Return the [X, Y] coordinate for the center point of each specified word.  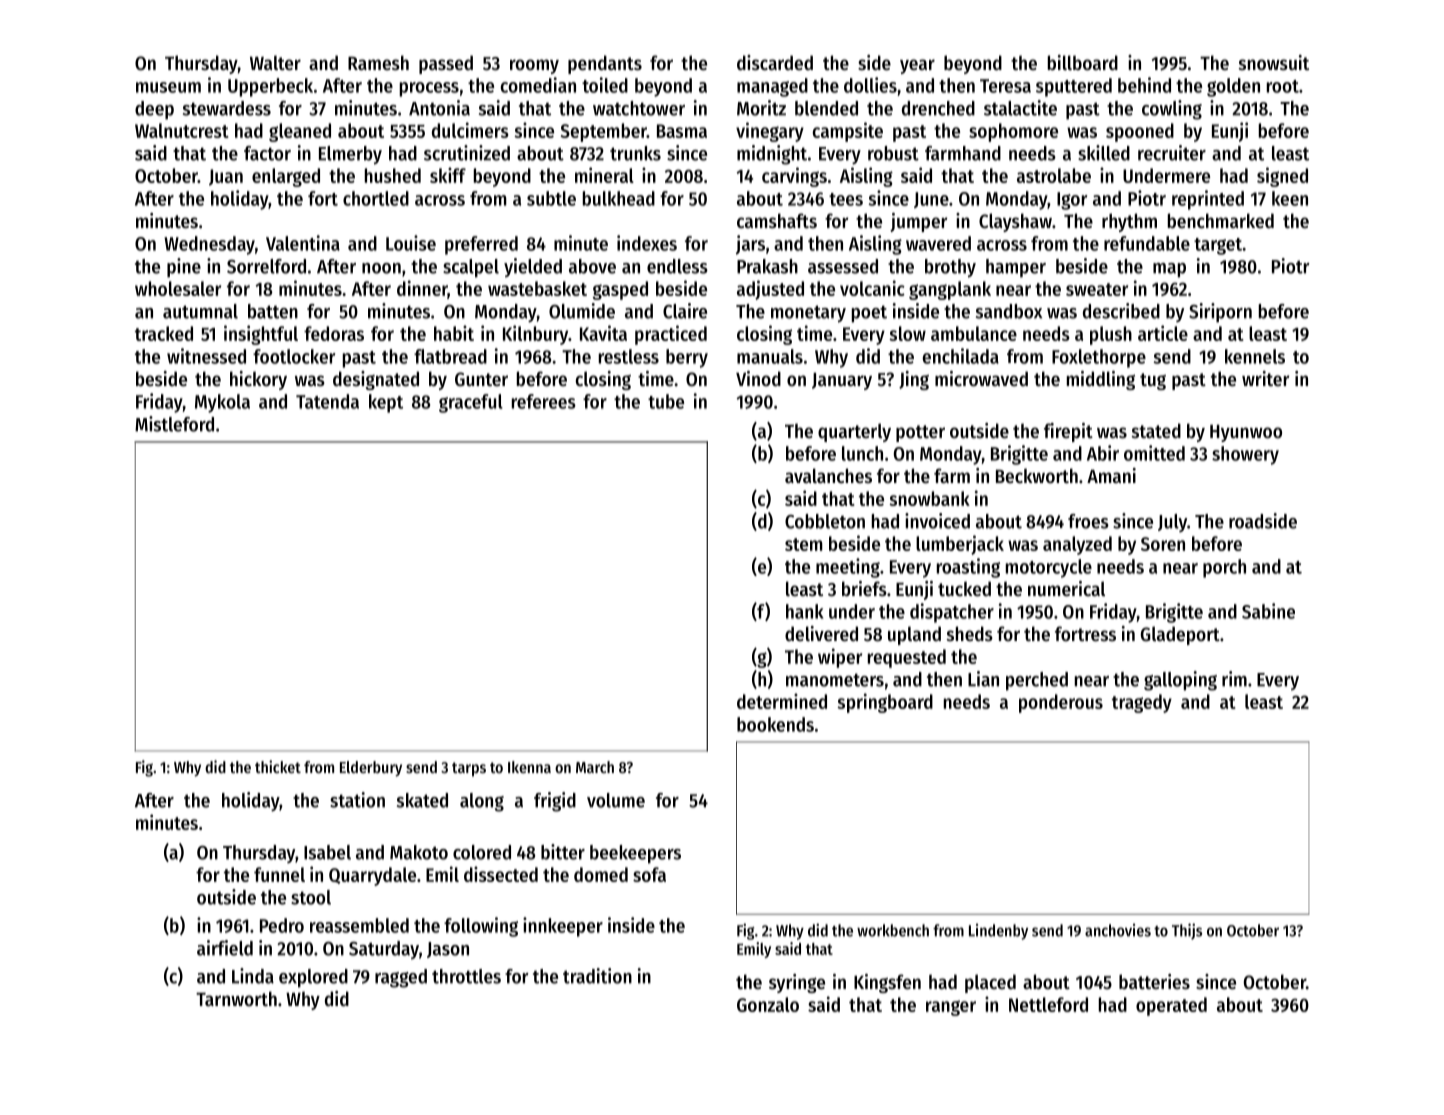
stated [1156, 431]
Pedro [282, 925]
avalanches [828, 476]
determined [782, 701]
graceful [471, 403]
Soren [1163, 544]
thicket [278, 766]
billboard [1083, 63]
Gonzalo [768, 1004]
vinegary [770, 132]
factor [267, 153]
